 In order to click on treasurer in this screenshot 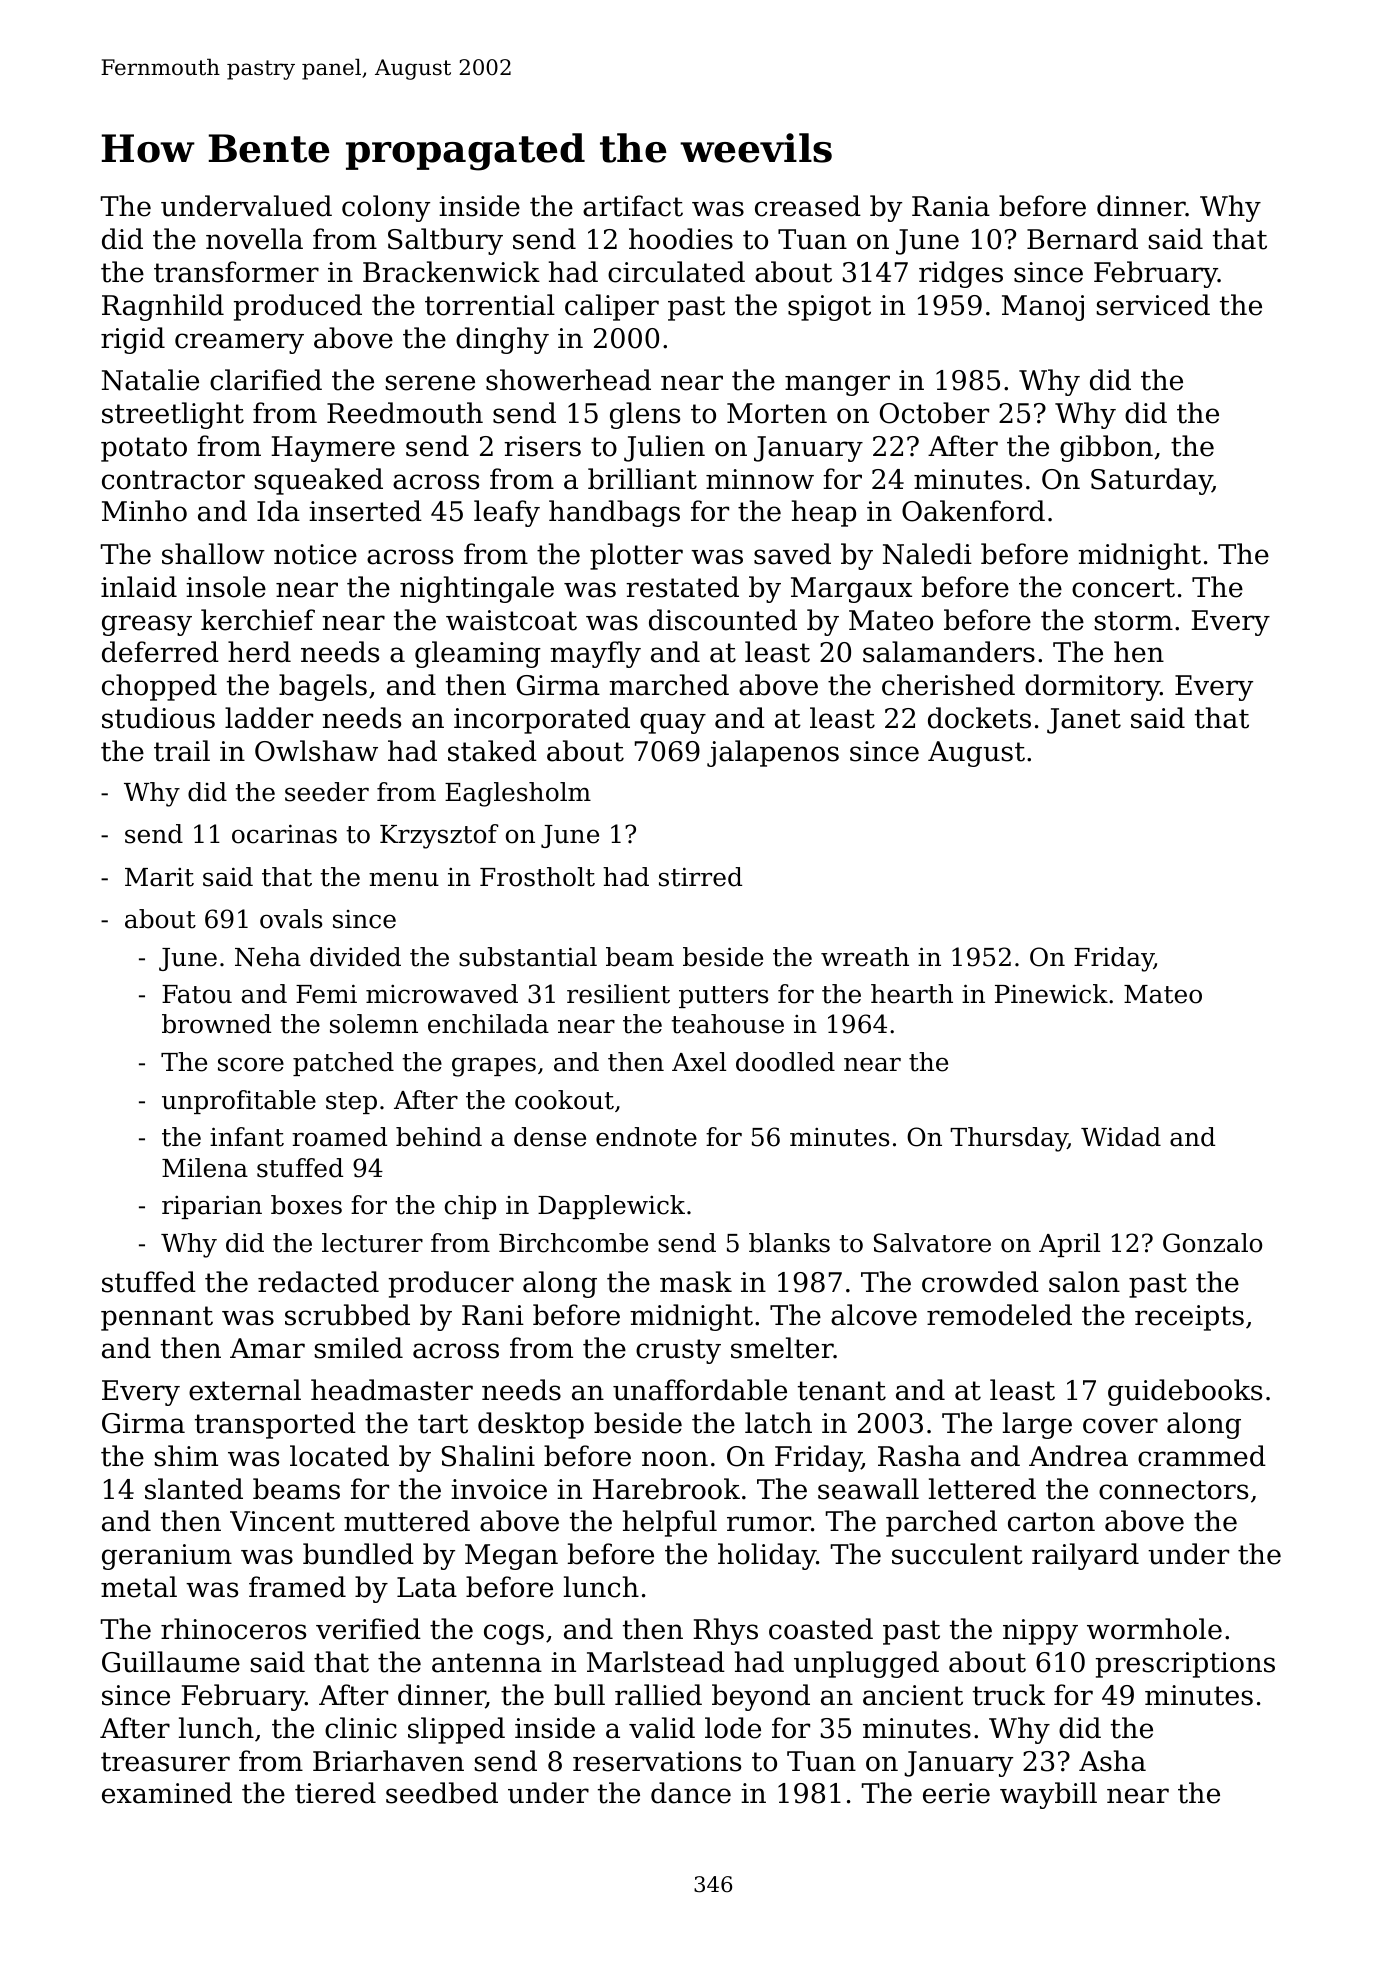, I will do `click(165, 1762)`.
